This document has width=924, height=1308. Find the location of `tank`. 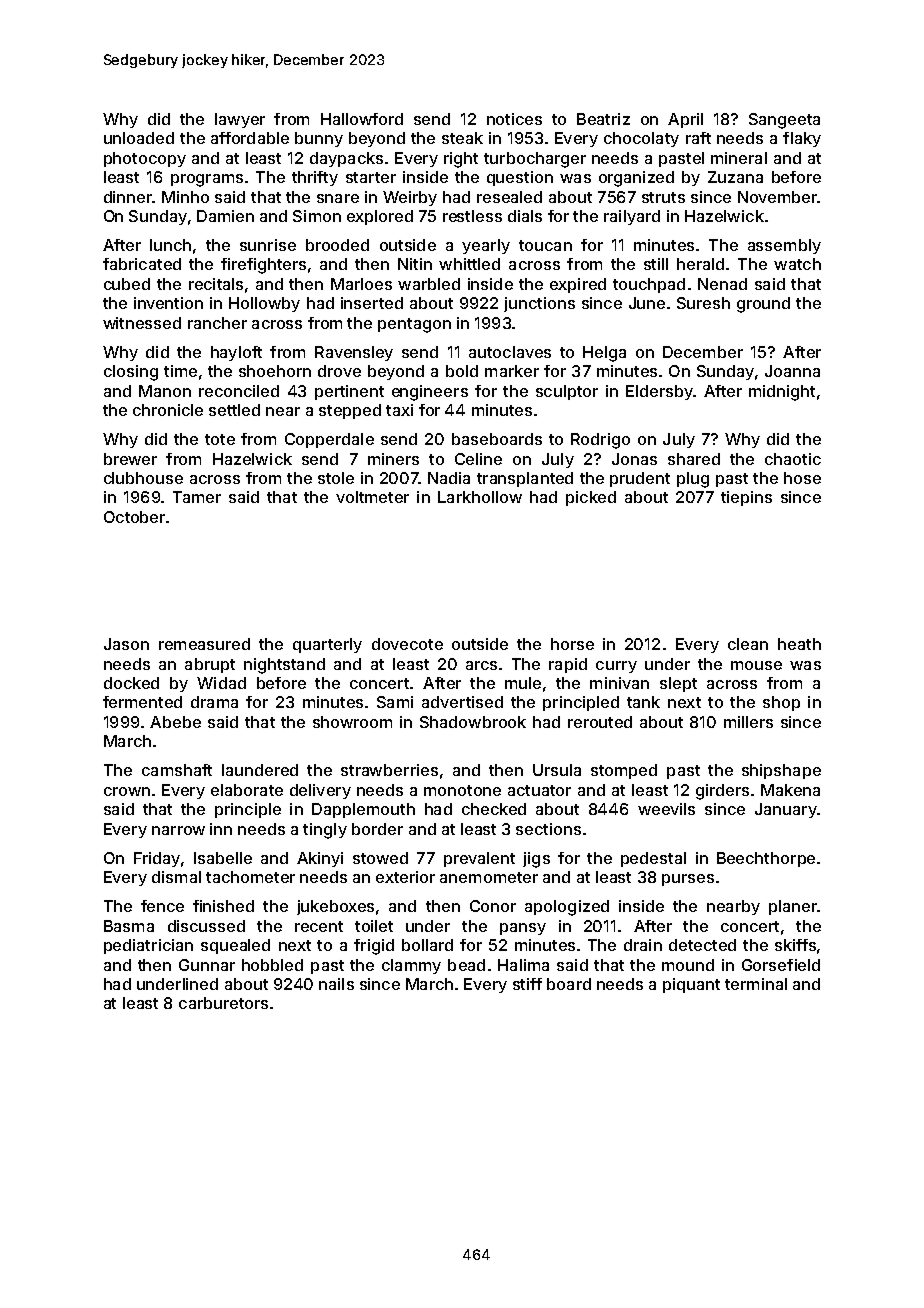

tank is located at coordinates (643, 702).
